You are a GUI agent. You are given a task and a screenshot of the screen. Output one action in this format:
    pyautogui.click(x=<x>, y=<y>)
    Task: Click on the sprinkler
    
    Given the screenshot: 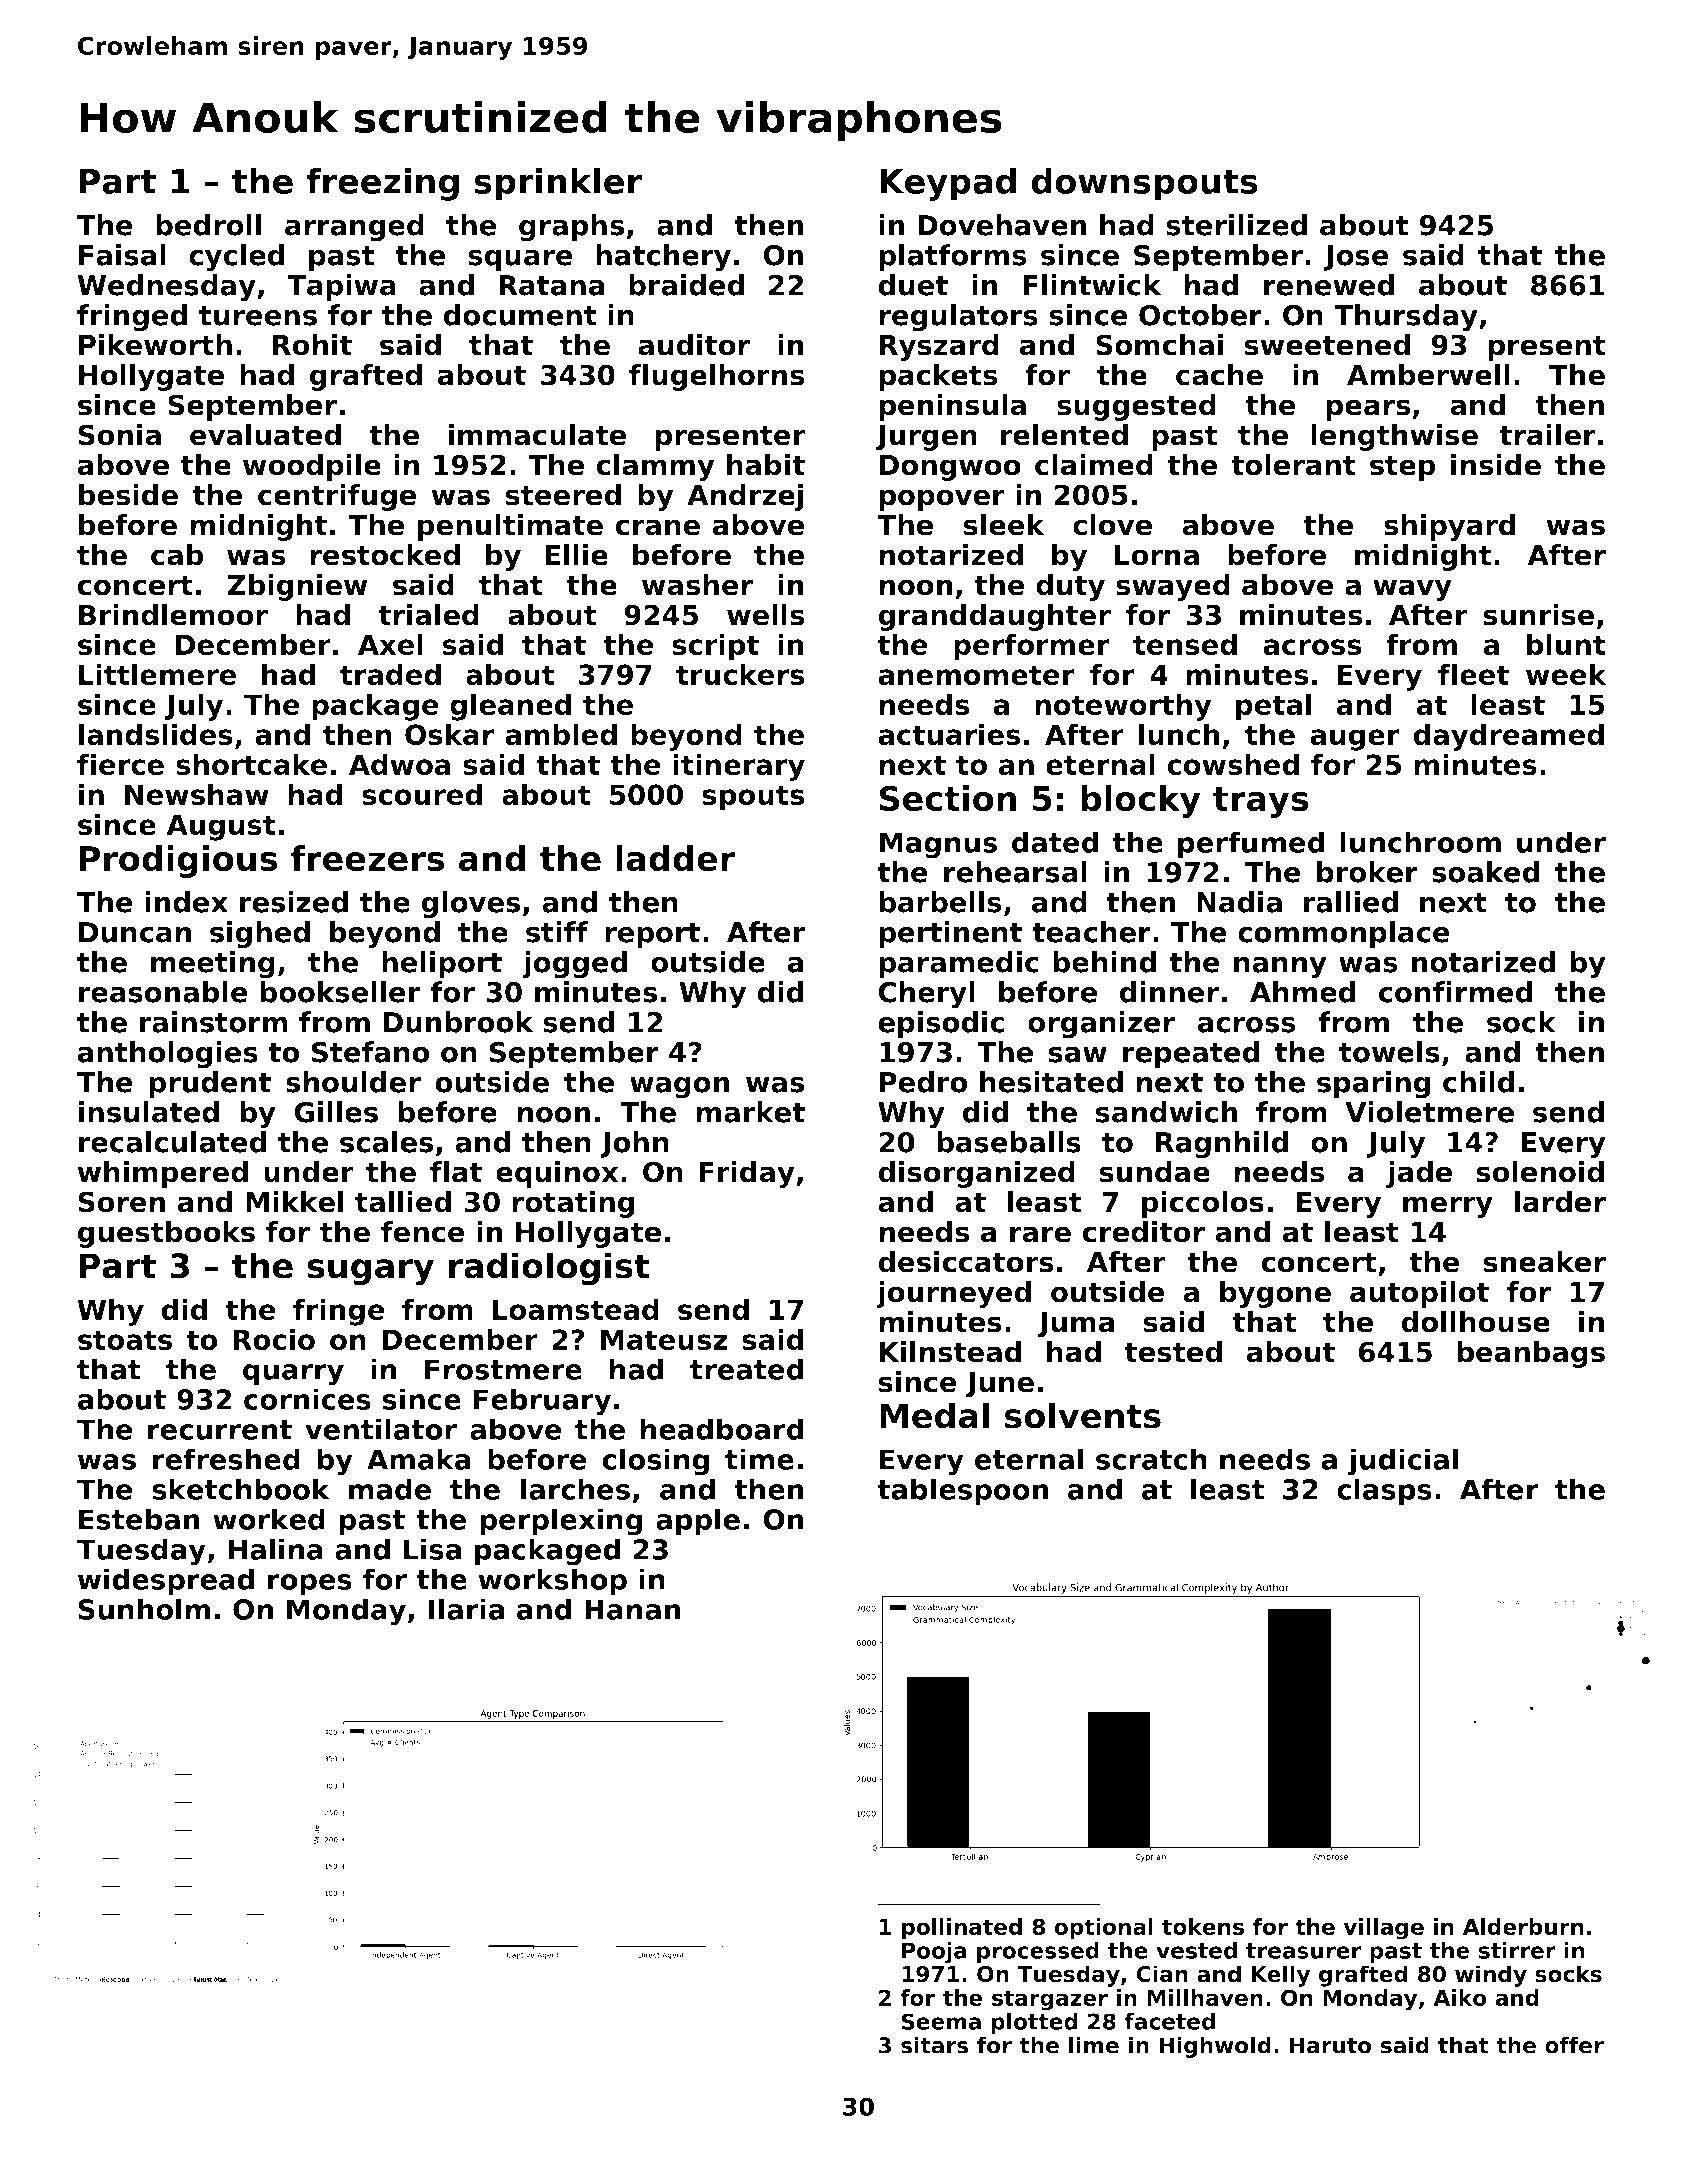 What is the action you would take?
    pyautogui.click(x=558, y=184)
